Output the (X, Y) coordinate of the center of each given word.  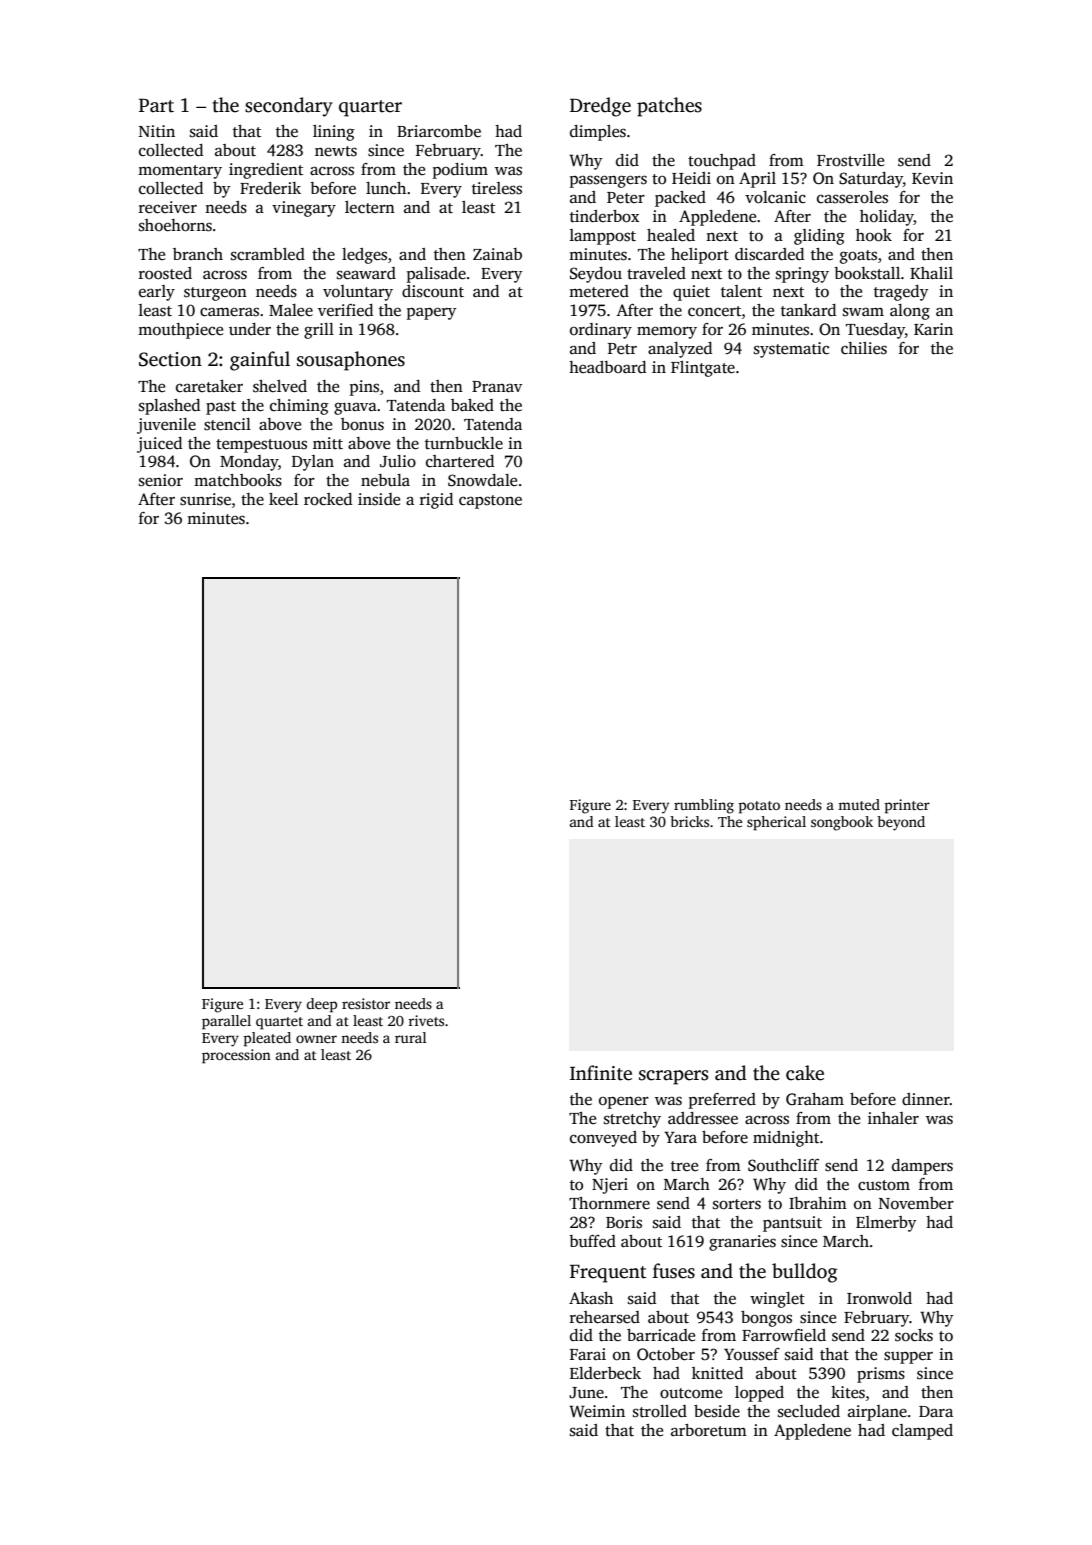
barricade (661, 1335)
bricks (689, 821)
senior (161, 480)
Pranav (497, 386)
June (586, 1393)
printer (907, 806)
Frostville (850, 160)
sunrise (205, 499)
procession (236, 1056)
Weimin (597, 1411)
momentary (180, 172)
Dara (936, 1411)
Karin (933, 329)
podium (460, 171)
